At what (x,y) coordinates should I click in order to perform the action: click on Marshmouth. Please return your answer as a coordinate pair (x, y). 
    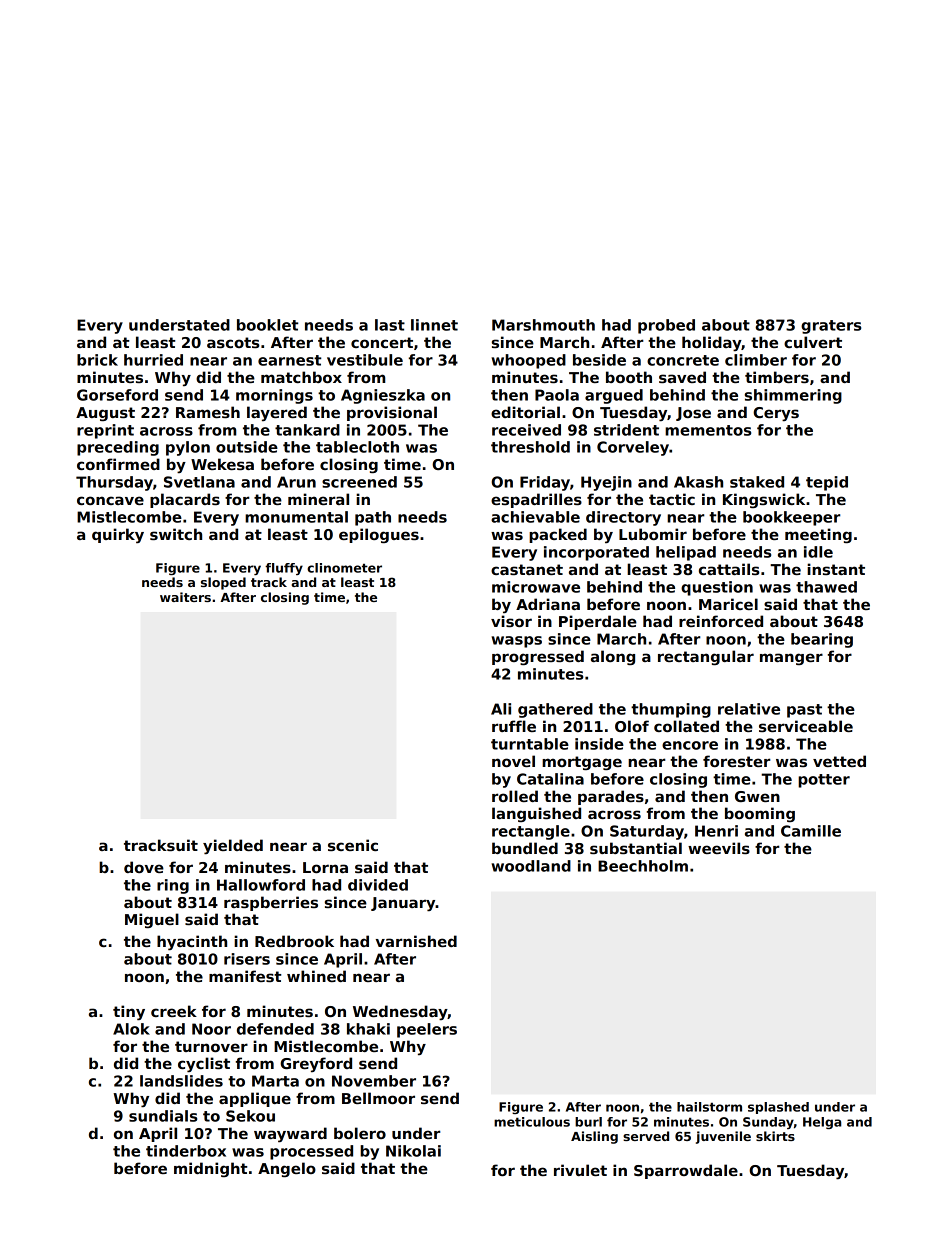
    Looking at the image, I should click on (543, 325).
